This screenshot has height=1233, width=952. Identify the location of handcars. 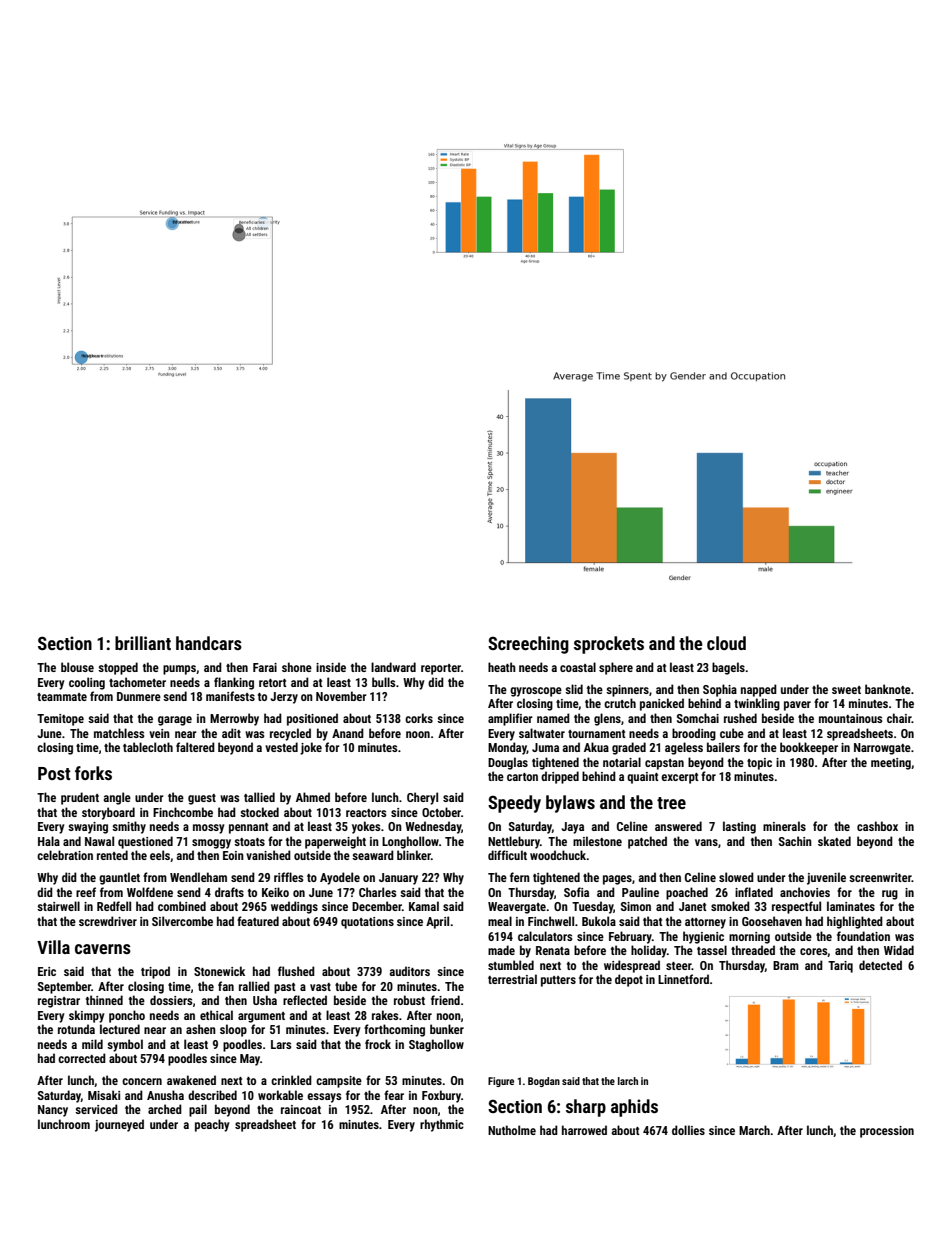
(209, 643).
